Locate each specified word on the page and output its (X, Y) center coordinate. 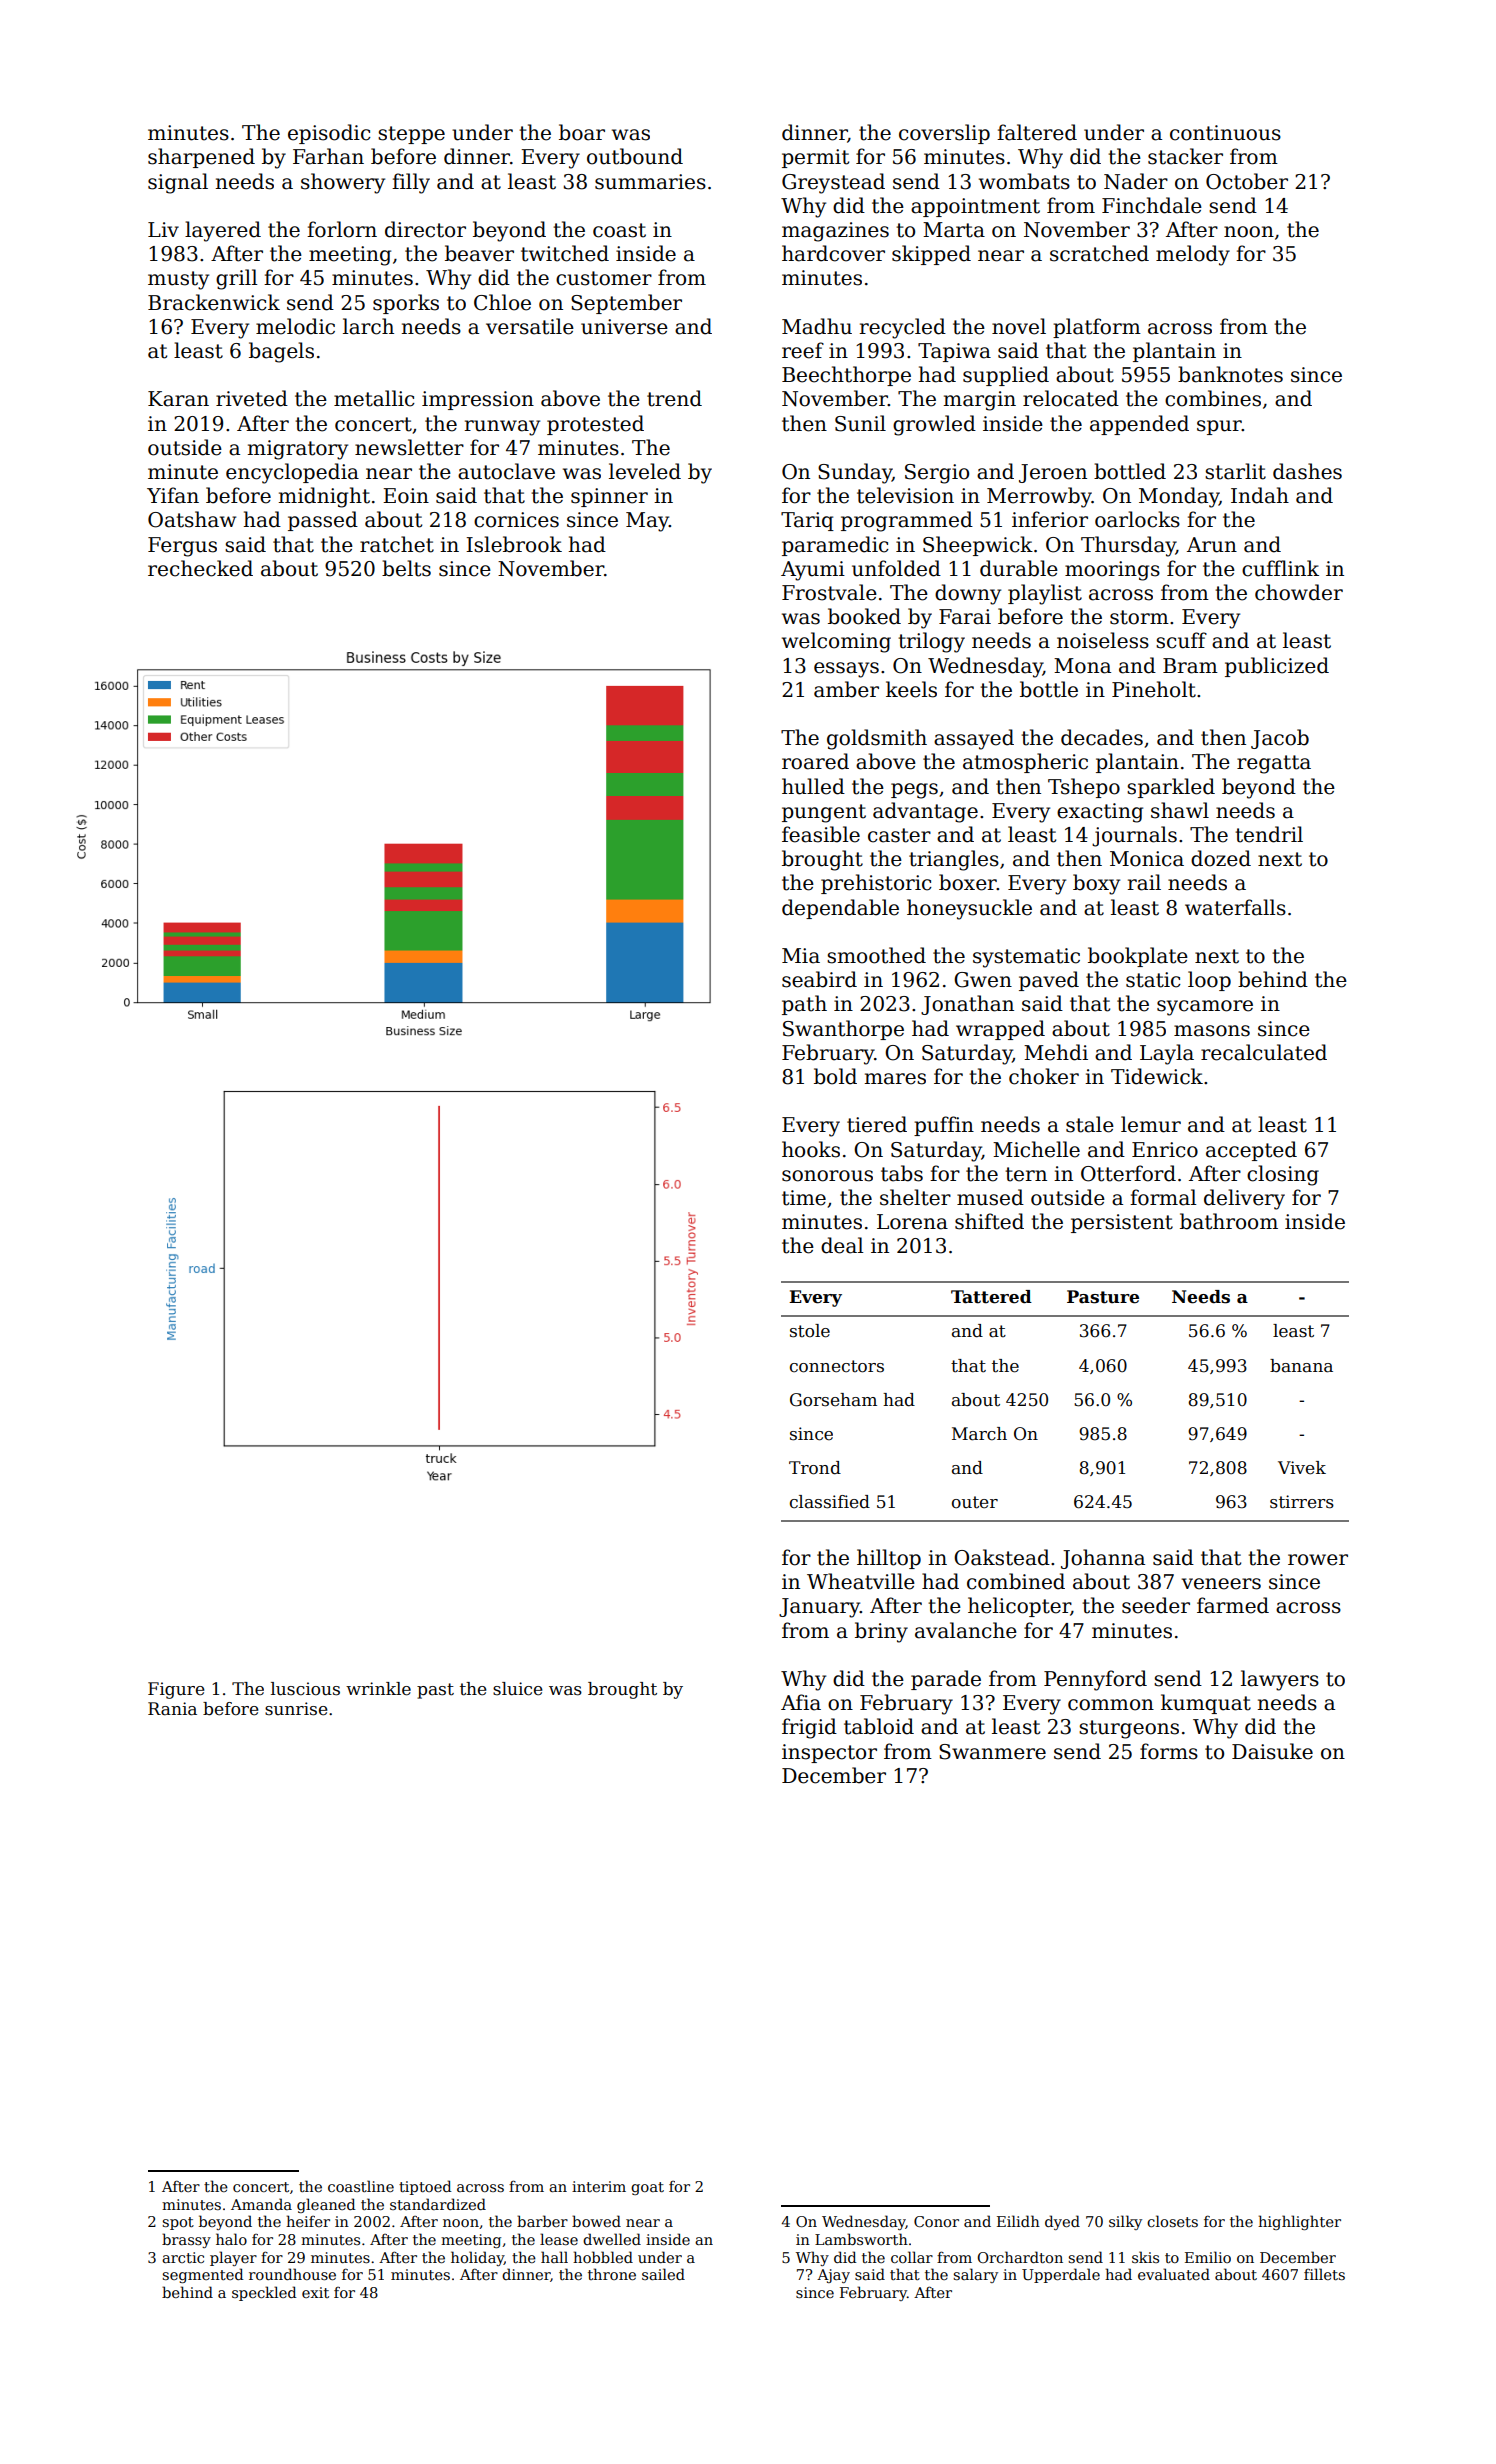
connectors (837, 1366)
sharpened (201, 158)
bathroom (1229, 1221)
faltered (1037, 132)
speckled (264, 2293)
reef (803, 350)
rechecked (200, 568)
